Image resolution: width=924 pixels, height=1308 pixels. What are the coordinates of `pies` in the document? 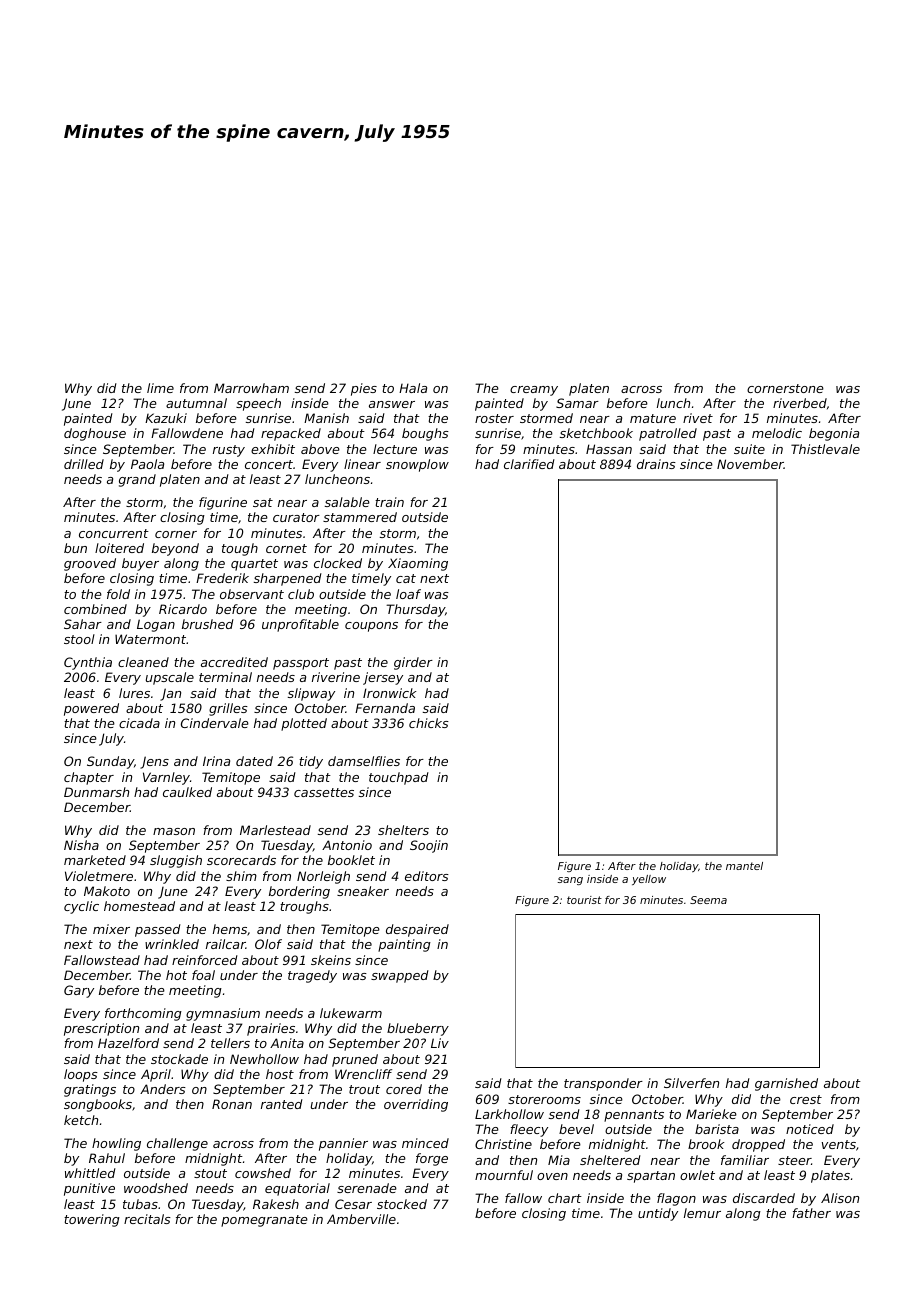 It's located at (364, 389).
